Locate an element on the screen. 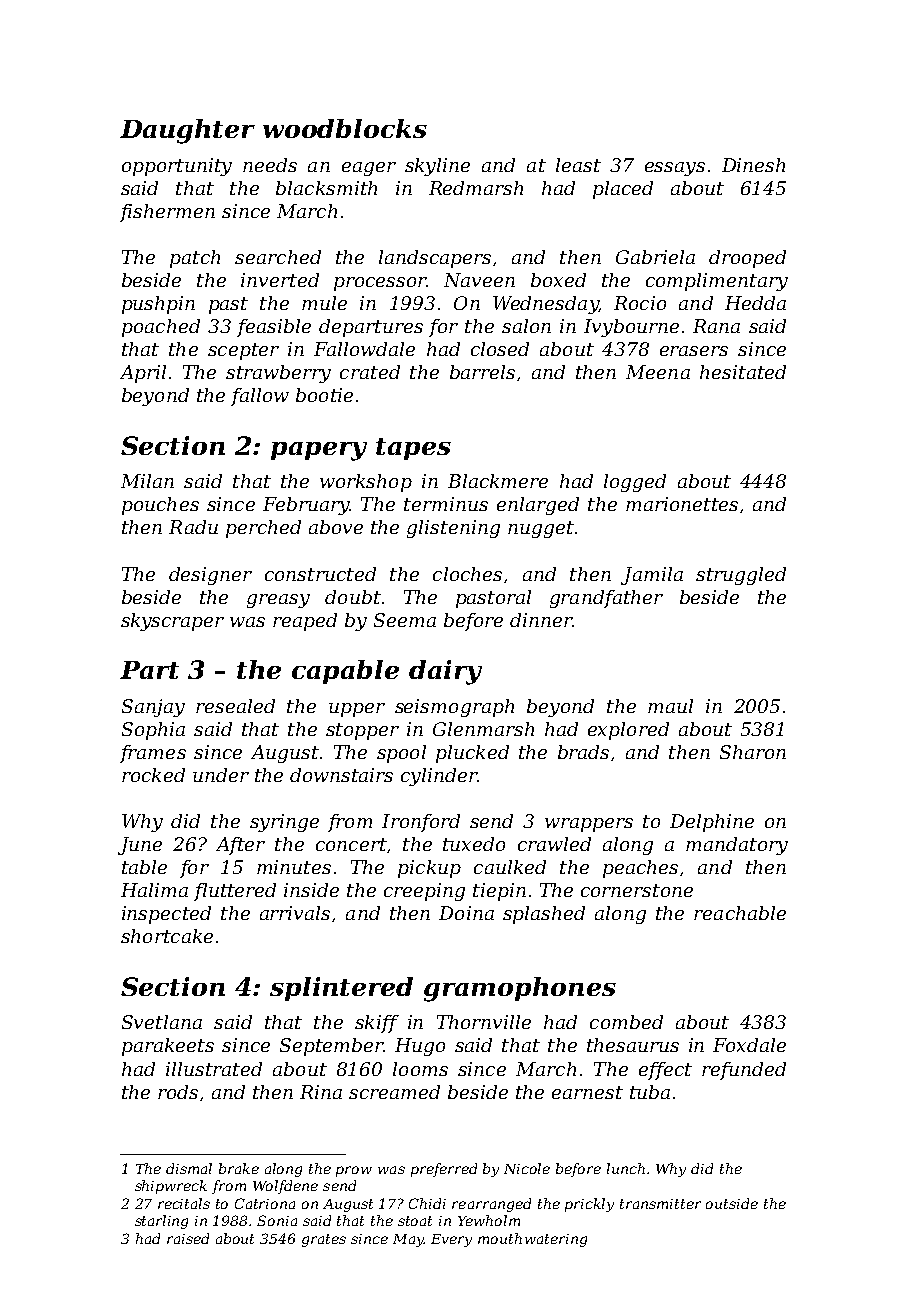 The width and height of the screenshot is (908, 1316). Dinesh is located at coordinates (753, 165).
